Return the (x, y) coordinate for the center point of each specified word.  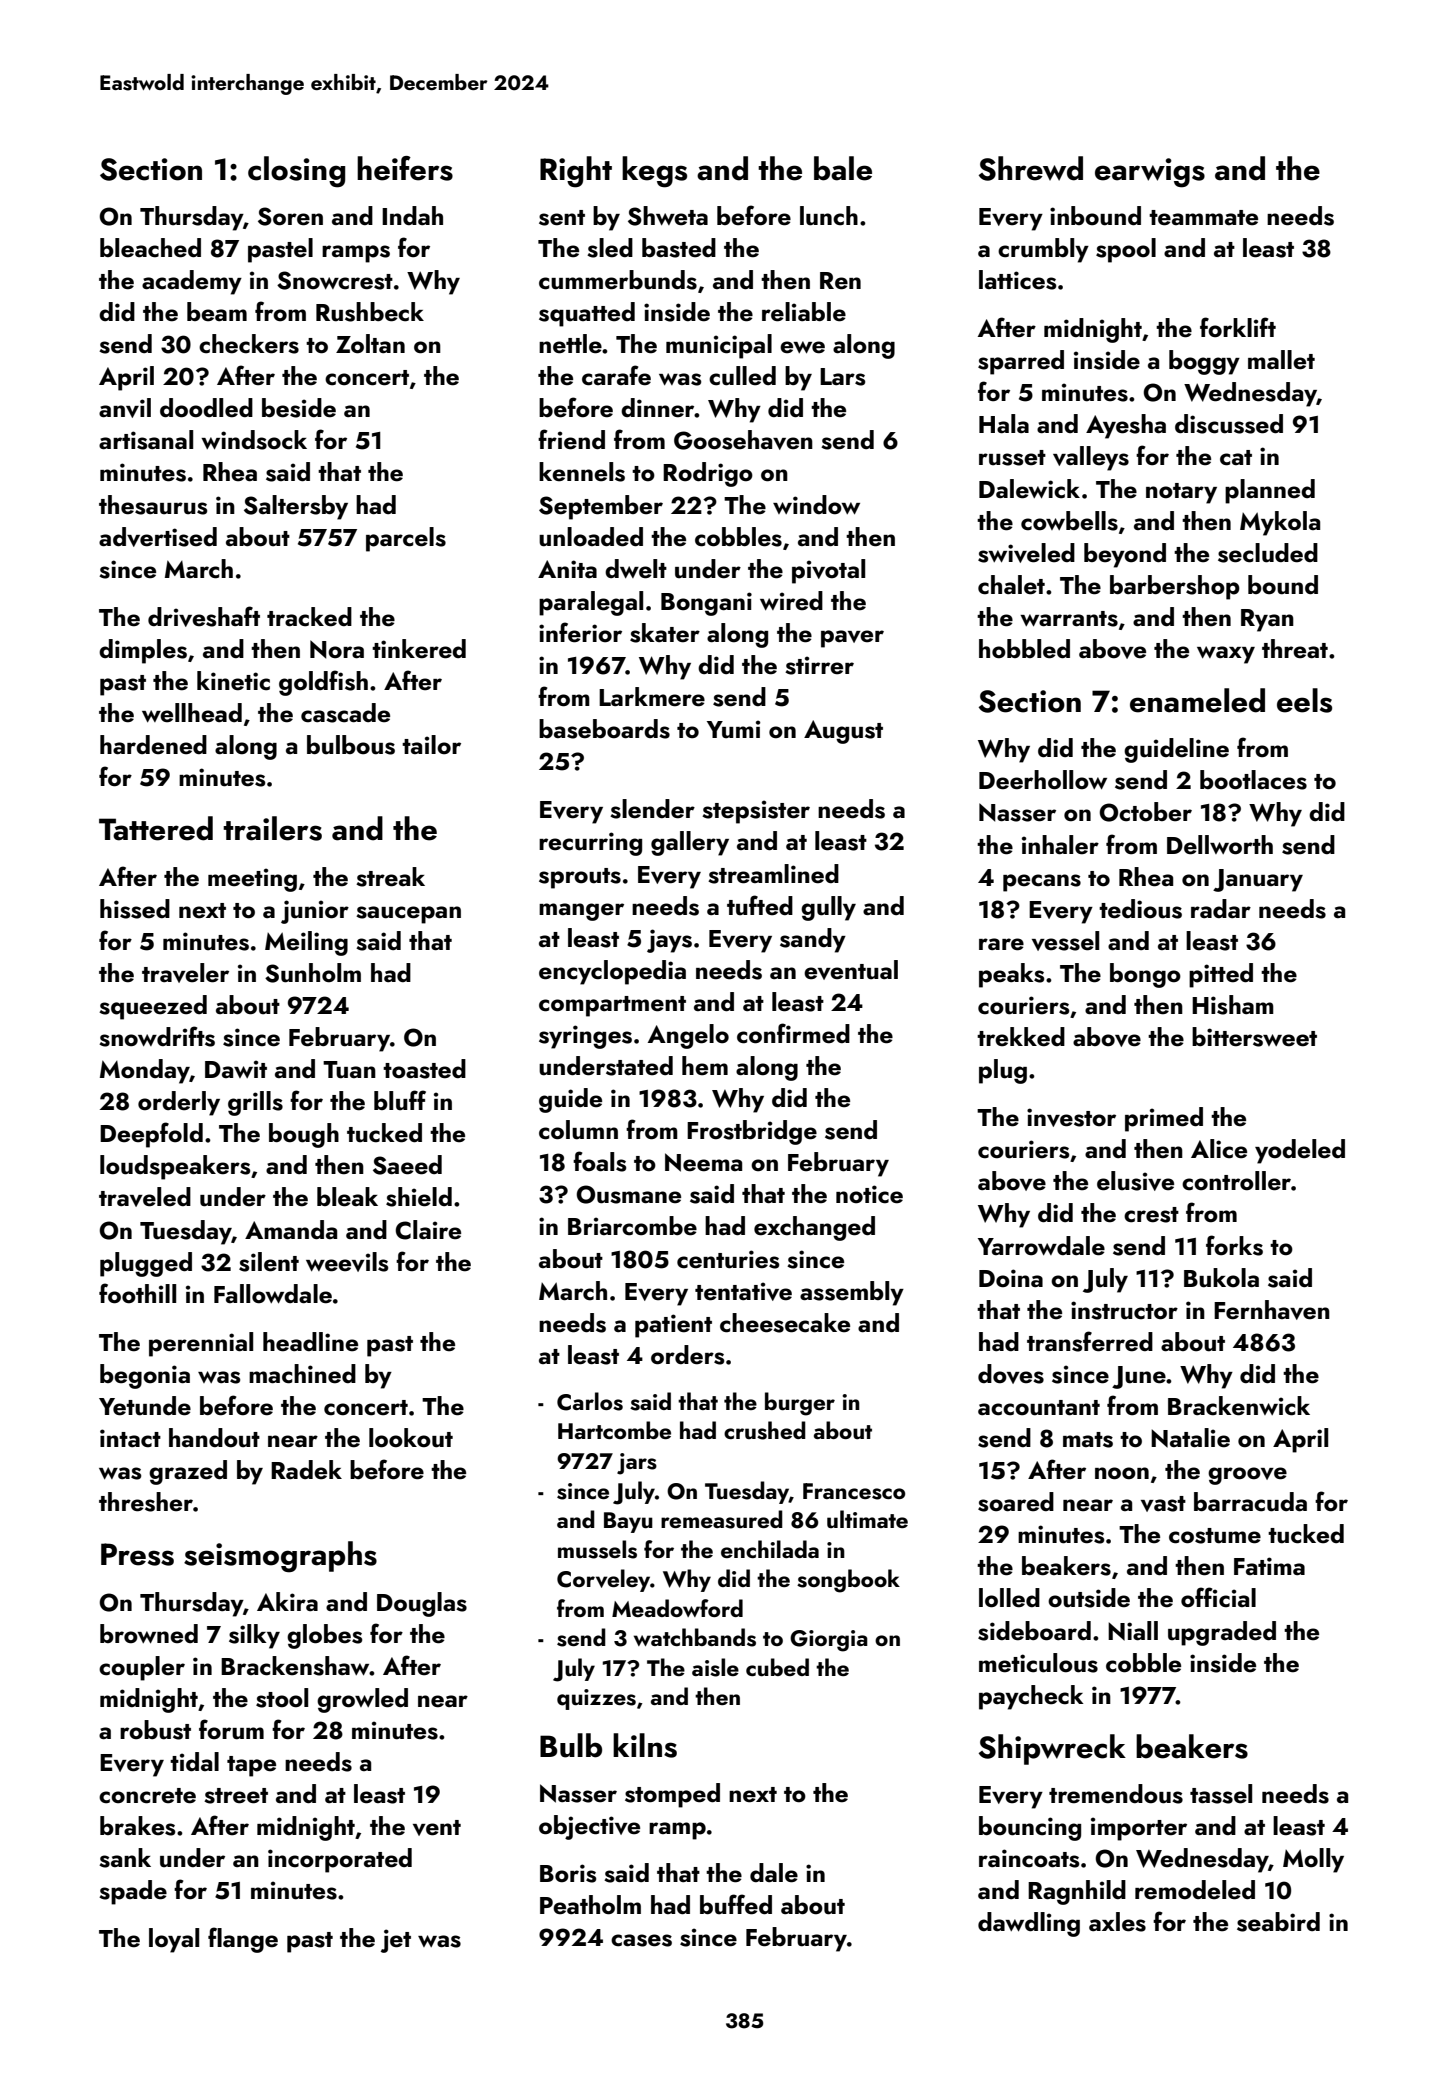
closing (296, 172)
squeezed (153, 1007)
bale (843, 168)
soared (1016, 1502)
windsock (254, 440)
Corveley (603, 1580)
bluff (400, 1100)
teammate (1203, 218)
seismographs (280, 1557)
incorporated (340, 1860)
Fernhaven (1272, 1310)
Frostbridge (752, 1132)
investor (1071, 1117)
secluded (1268, 553)
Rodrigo (708, 474)
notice (869, 1194)
